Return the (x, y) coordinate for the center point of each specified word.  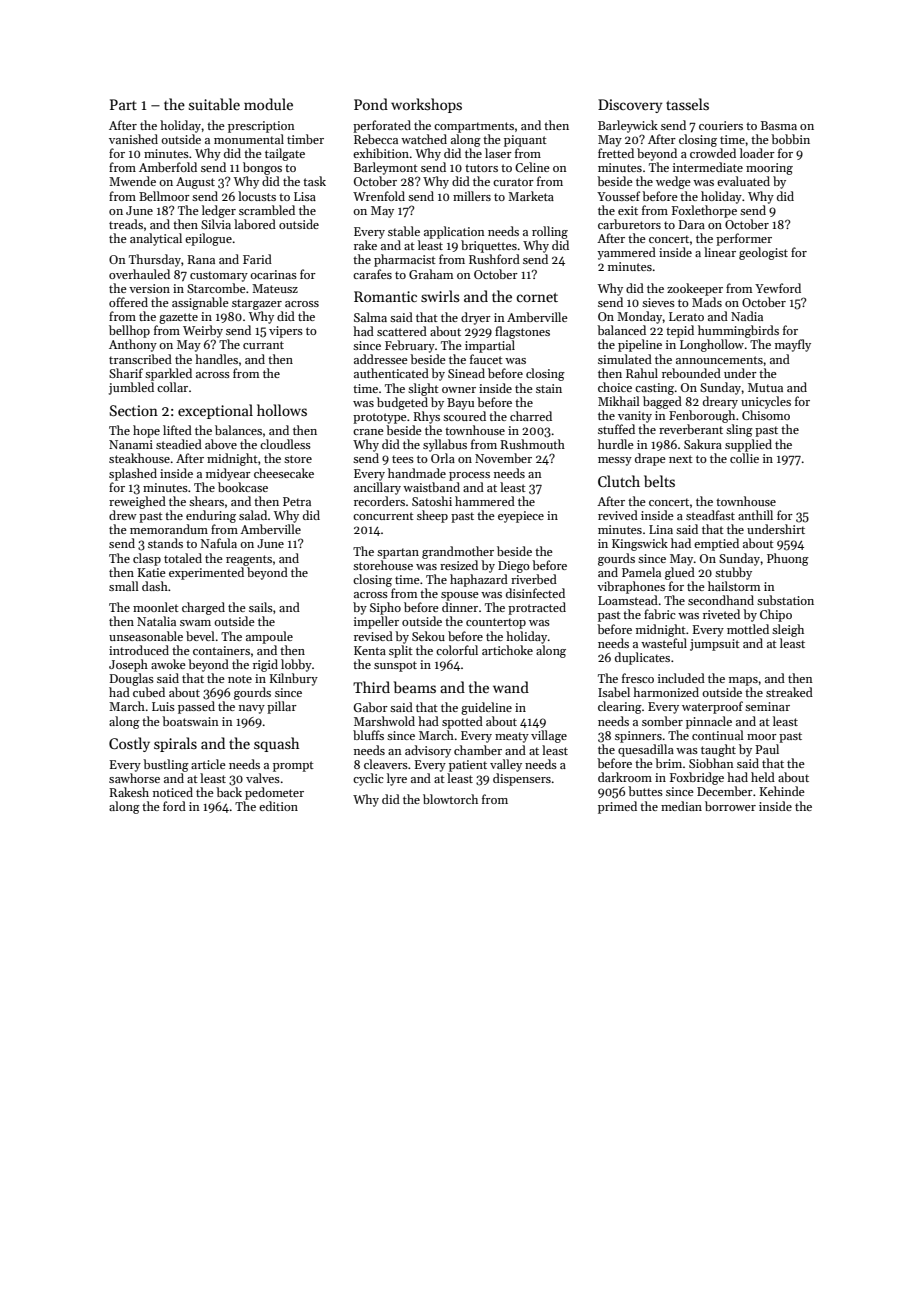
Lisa (305, 196)
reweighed (137, 502)
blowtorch (450, 799)
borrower (730, 806)
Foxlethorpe (704, 211)
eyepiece (521, 517)
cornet (537, 297)
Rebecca (376, 139)
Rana (201, 259)
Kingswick (640, 544)
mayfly (793, 345)
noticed (173, 792)
